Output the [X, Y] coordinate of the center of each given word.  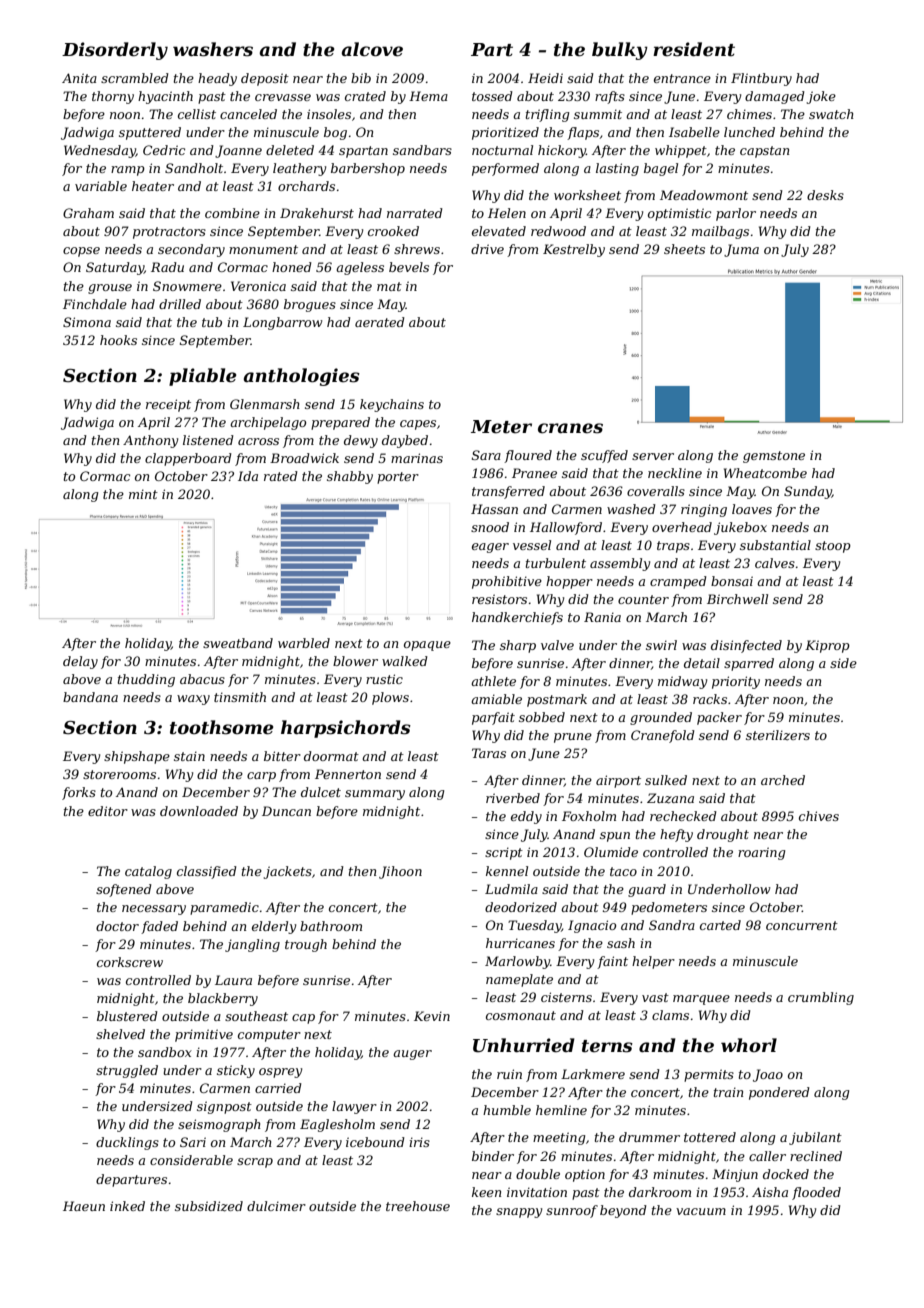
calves [775, 563]
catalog [148, 872]
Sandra [672, 925]
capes [418, 425]
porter [398, 478]
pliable [203, 377]
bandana [90, 697]
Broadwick [304, 458]
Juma [741, 250]
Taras [489, 753]
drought [723, 835]
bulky [620, 51]
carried [278, 1088]
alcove [372, 49]
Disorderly [115, 51]
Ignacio [592, 926]
